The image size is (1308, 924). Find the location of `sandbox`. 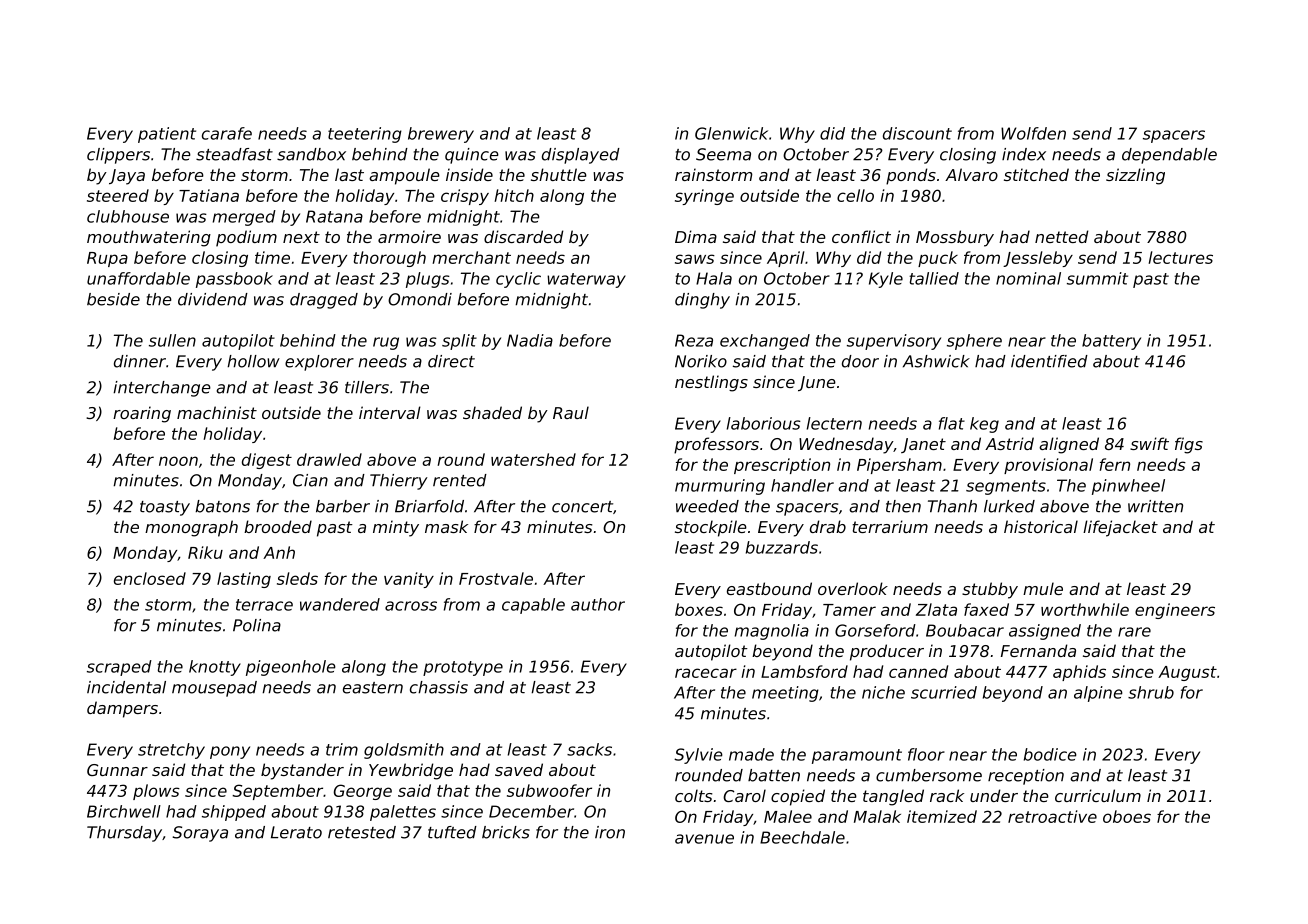

sandbox is located at coordinates (311, 154).
